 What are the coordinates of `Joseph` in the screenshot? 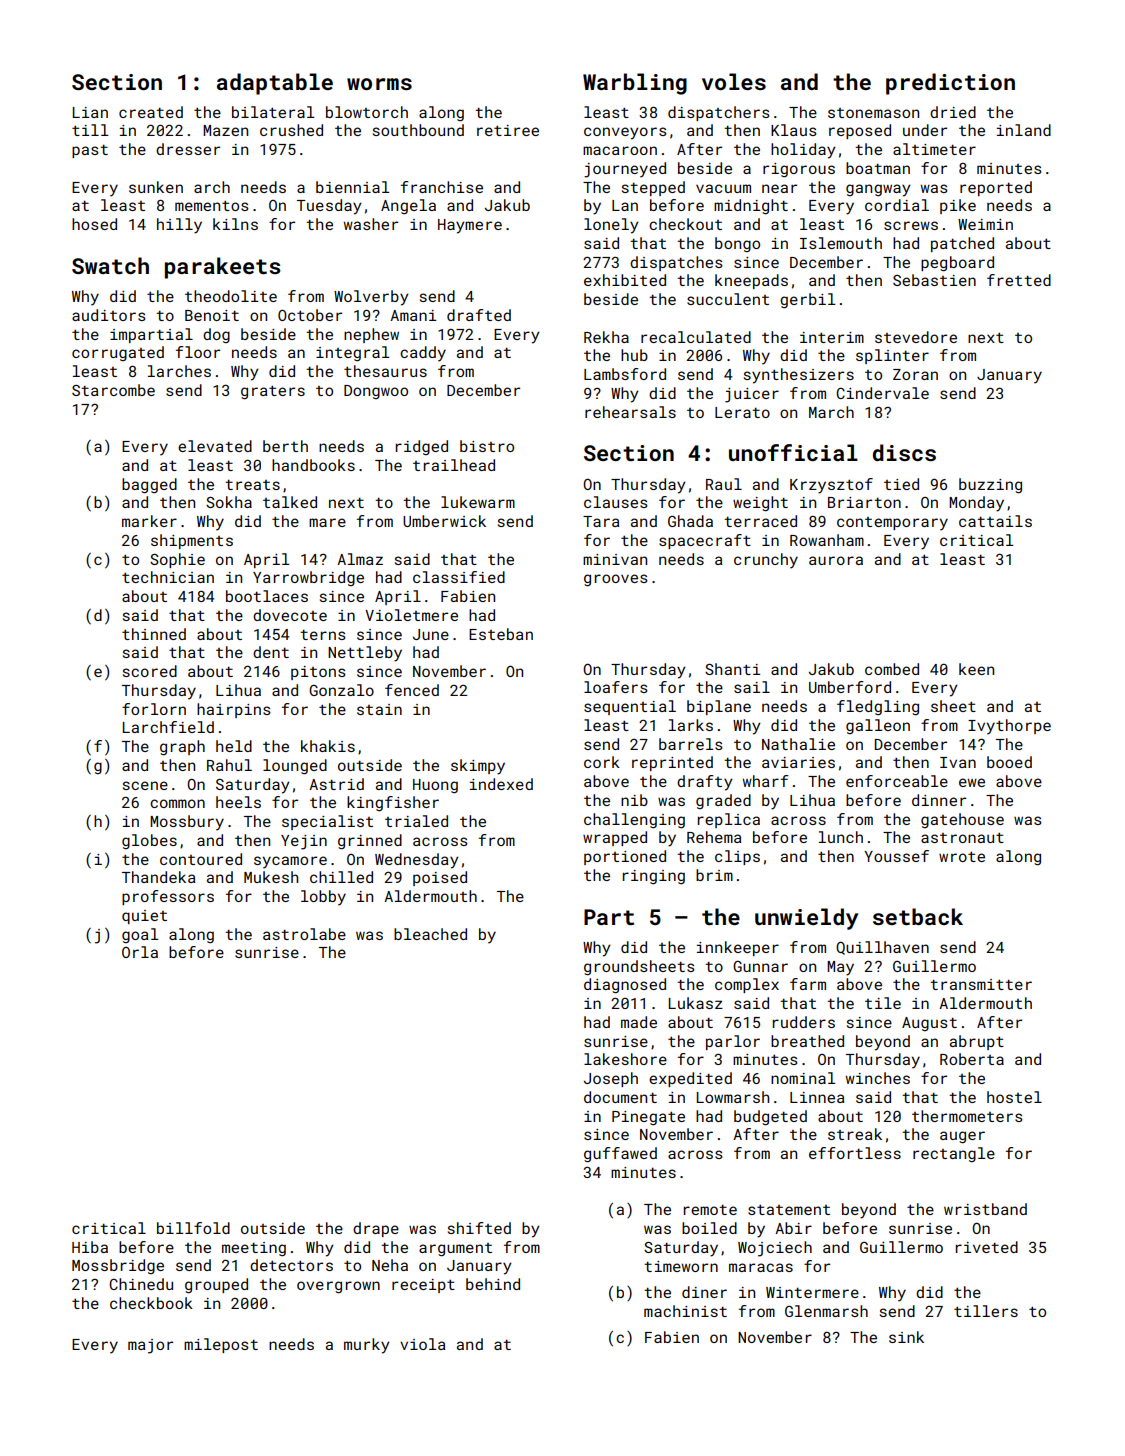 It's located at (611, 1079).
